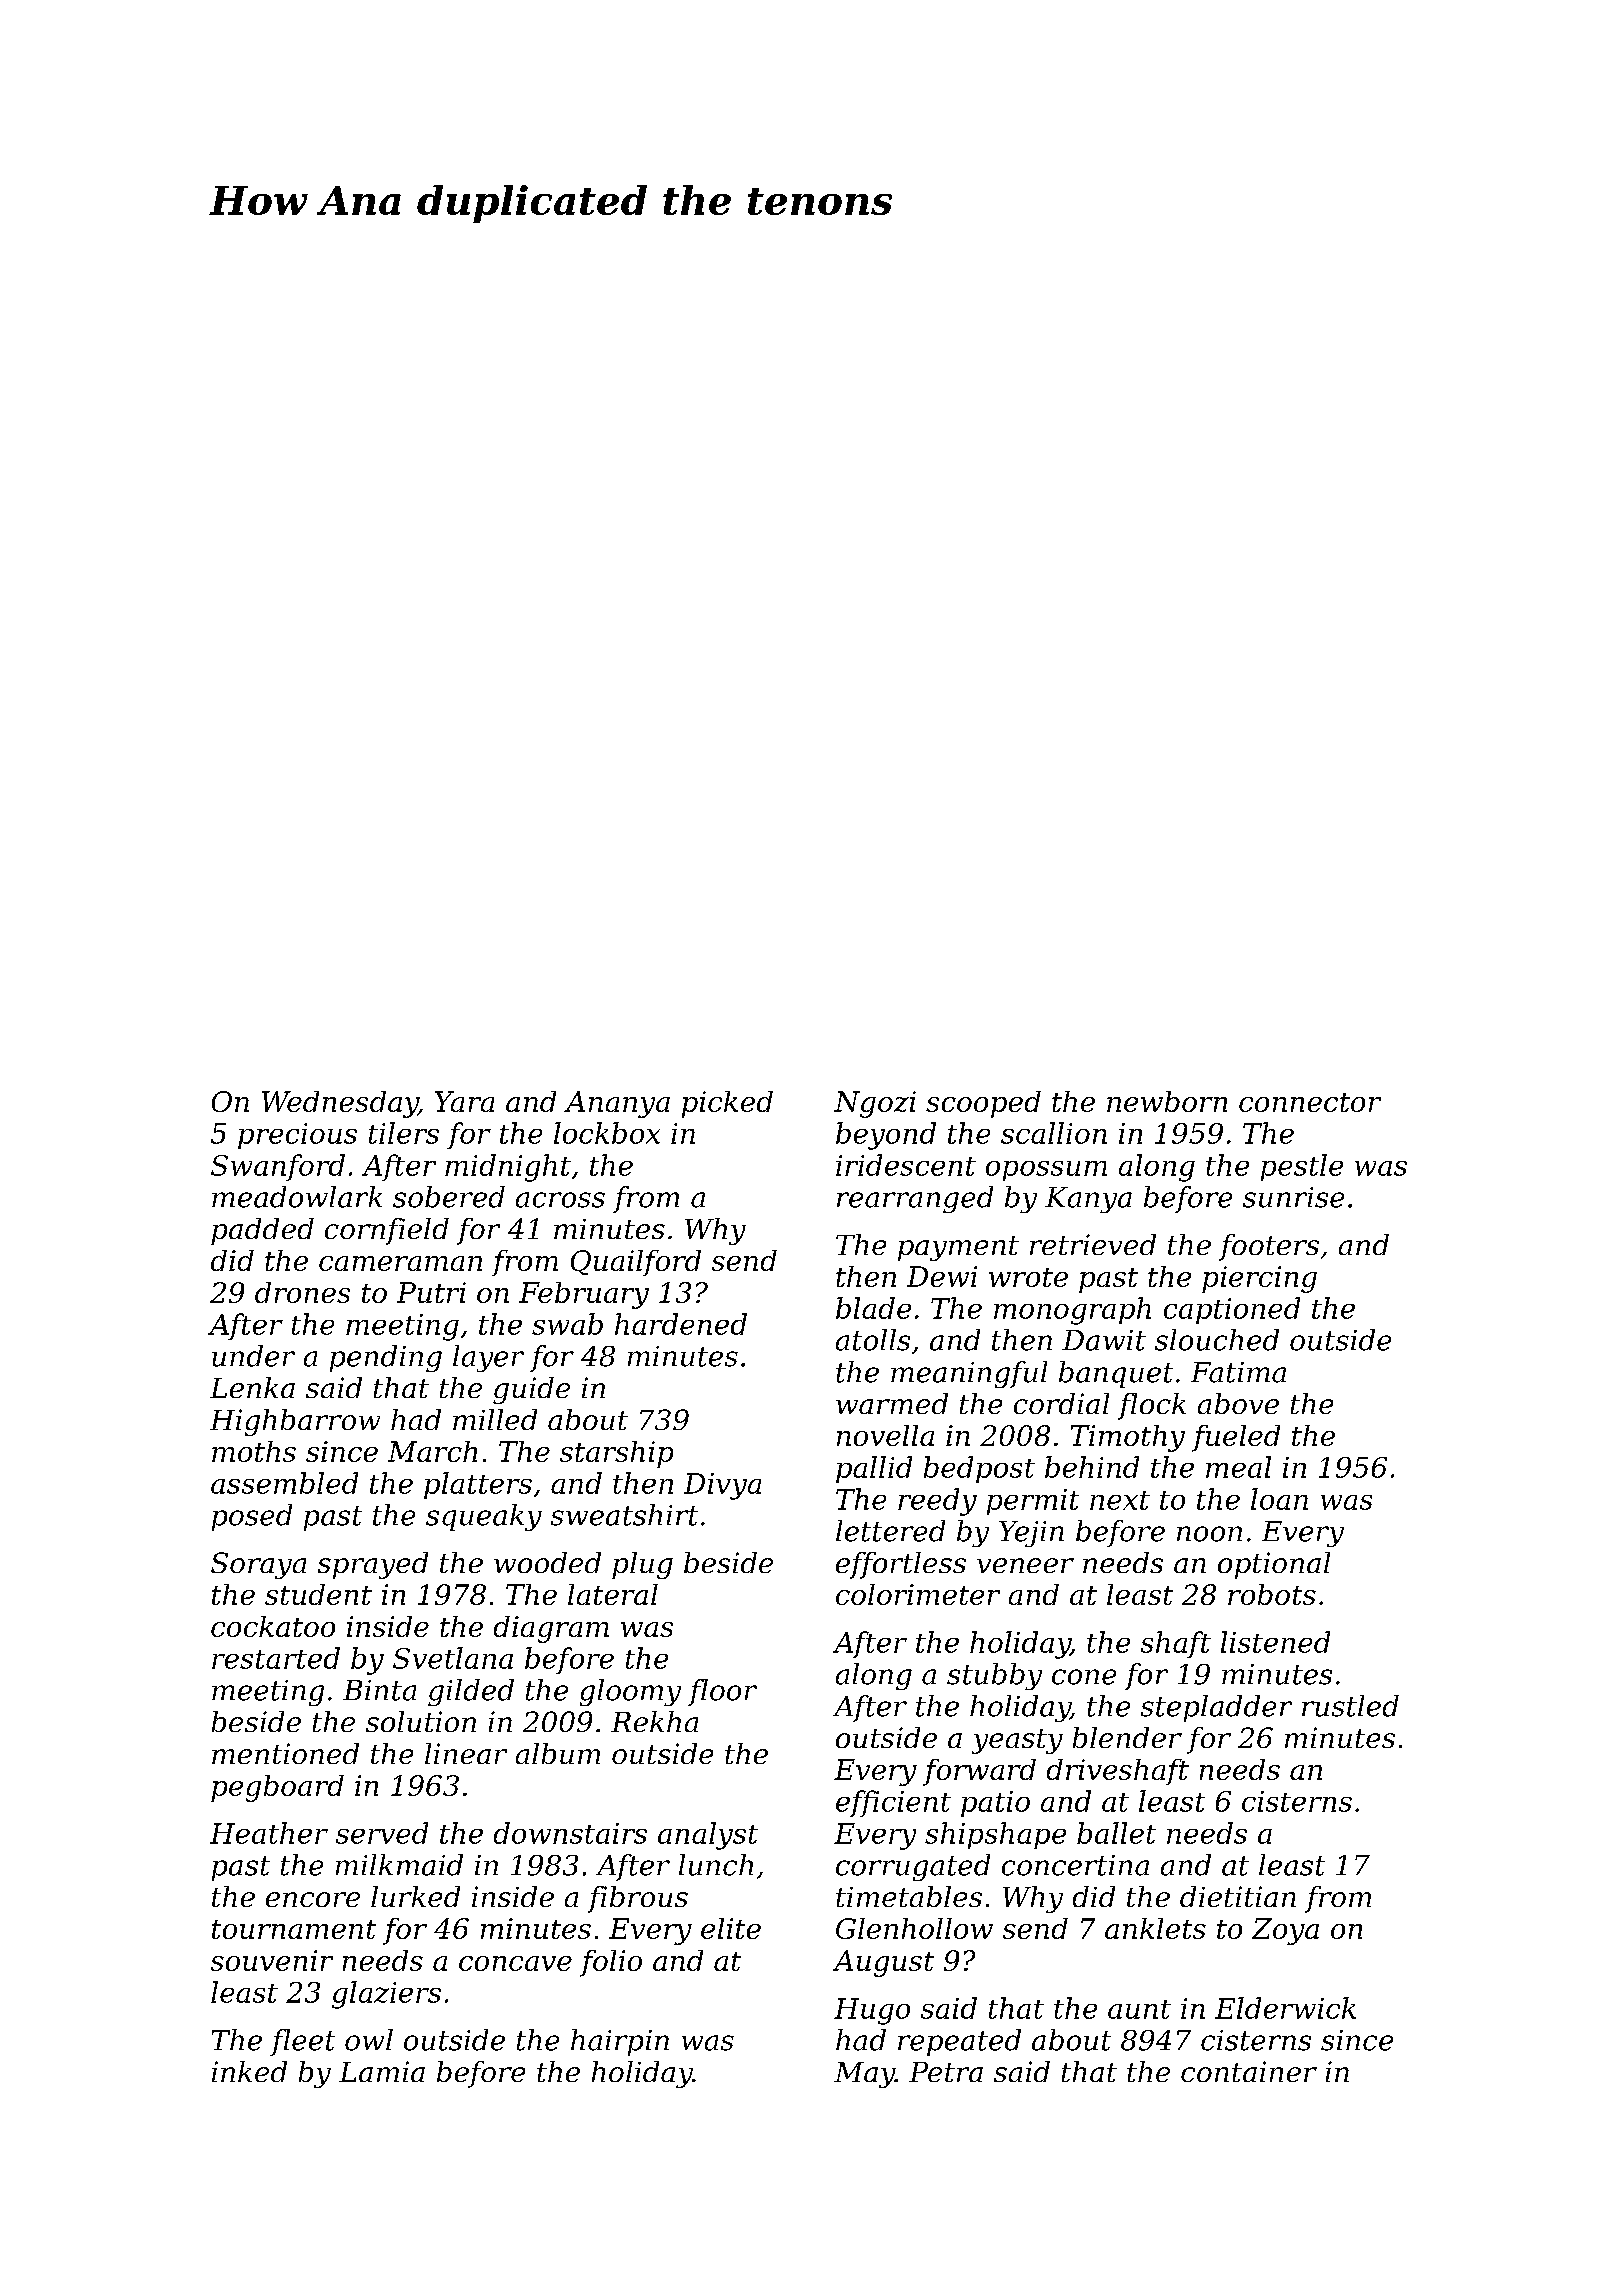 The width and height of the screenshot is (1620, 2292). What do you see at coordinates (258, 1565) in the screenshot?
I see `Soraya` at bounding box center [258, 1565].
